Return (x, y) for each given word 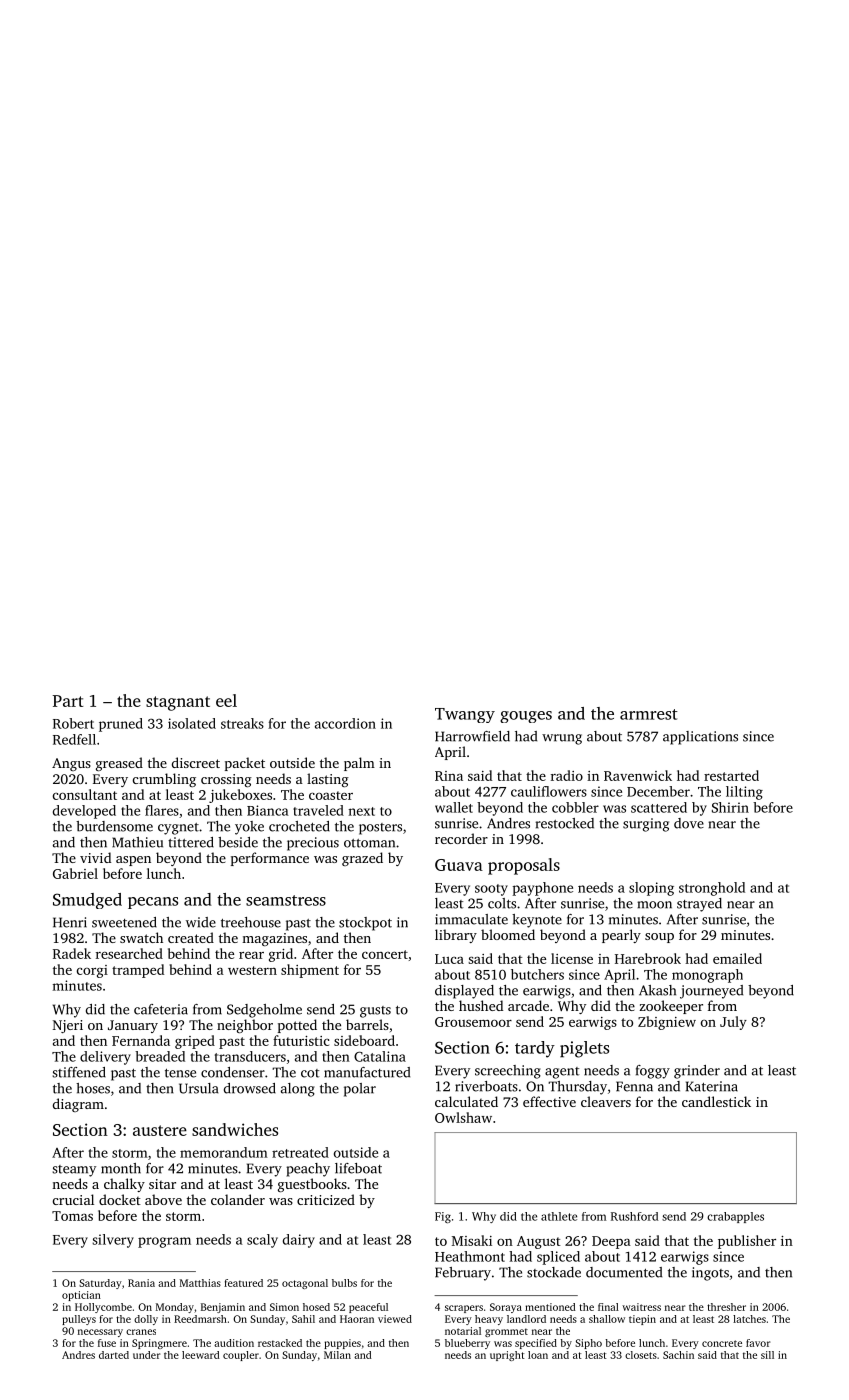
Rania (141, 1283)
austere (160, 1130)
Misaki (472, 1240)
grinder (697, 1072)
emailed (737, 958)
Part (68, 701)
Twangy (465, 715)
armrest (649, 714)
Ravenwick (638, 775)
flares (162, 810)
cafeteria (161, 1009)
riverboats (486, 1086)
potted (297, 1026)
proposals (524, 866)
